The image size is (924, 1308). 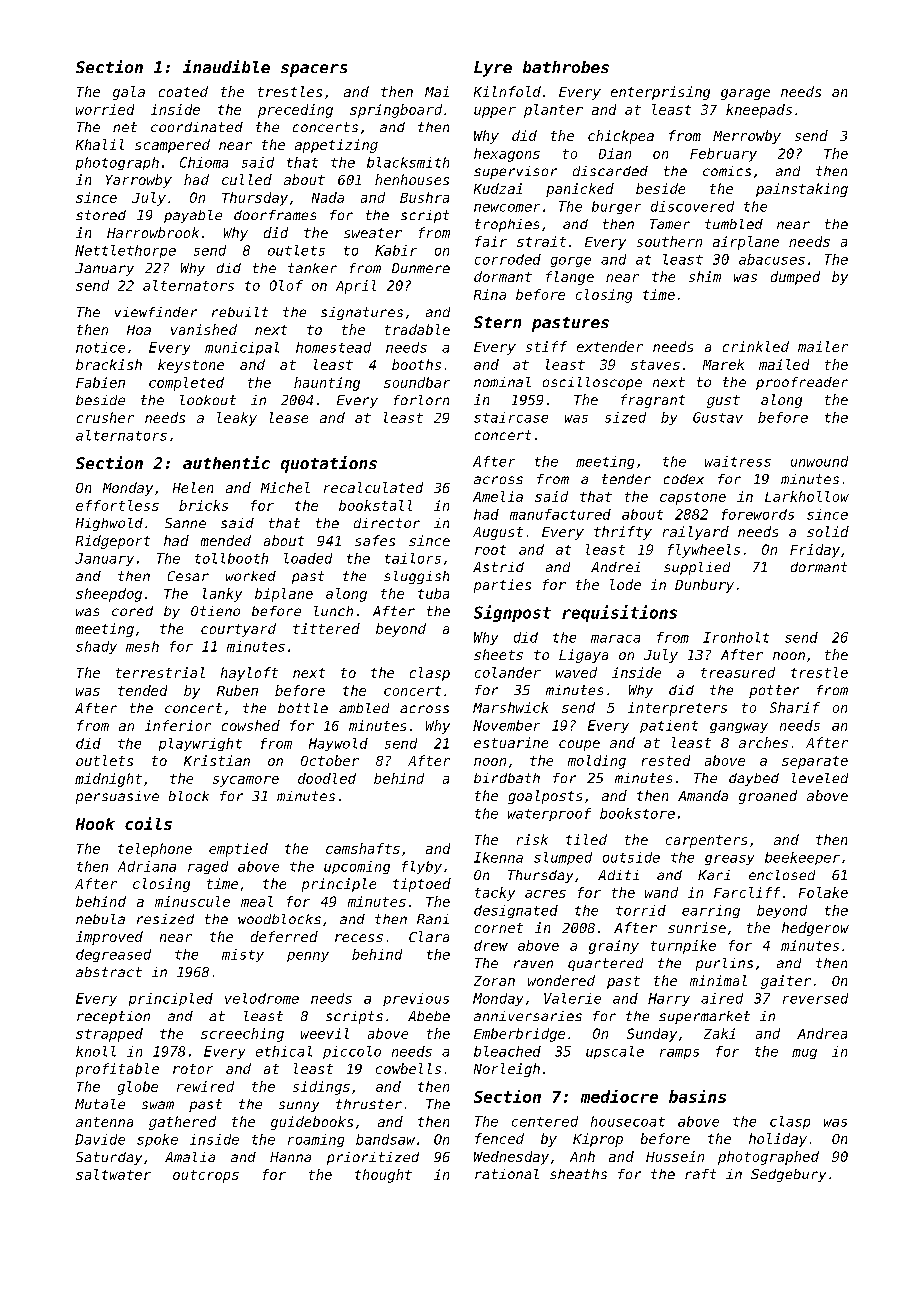 What do you see at coordinates (160, 672) in the document?
I see `terrestrial` at bounding box center [160, 672].
